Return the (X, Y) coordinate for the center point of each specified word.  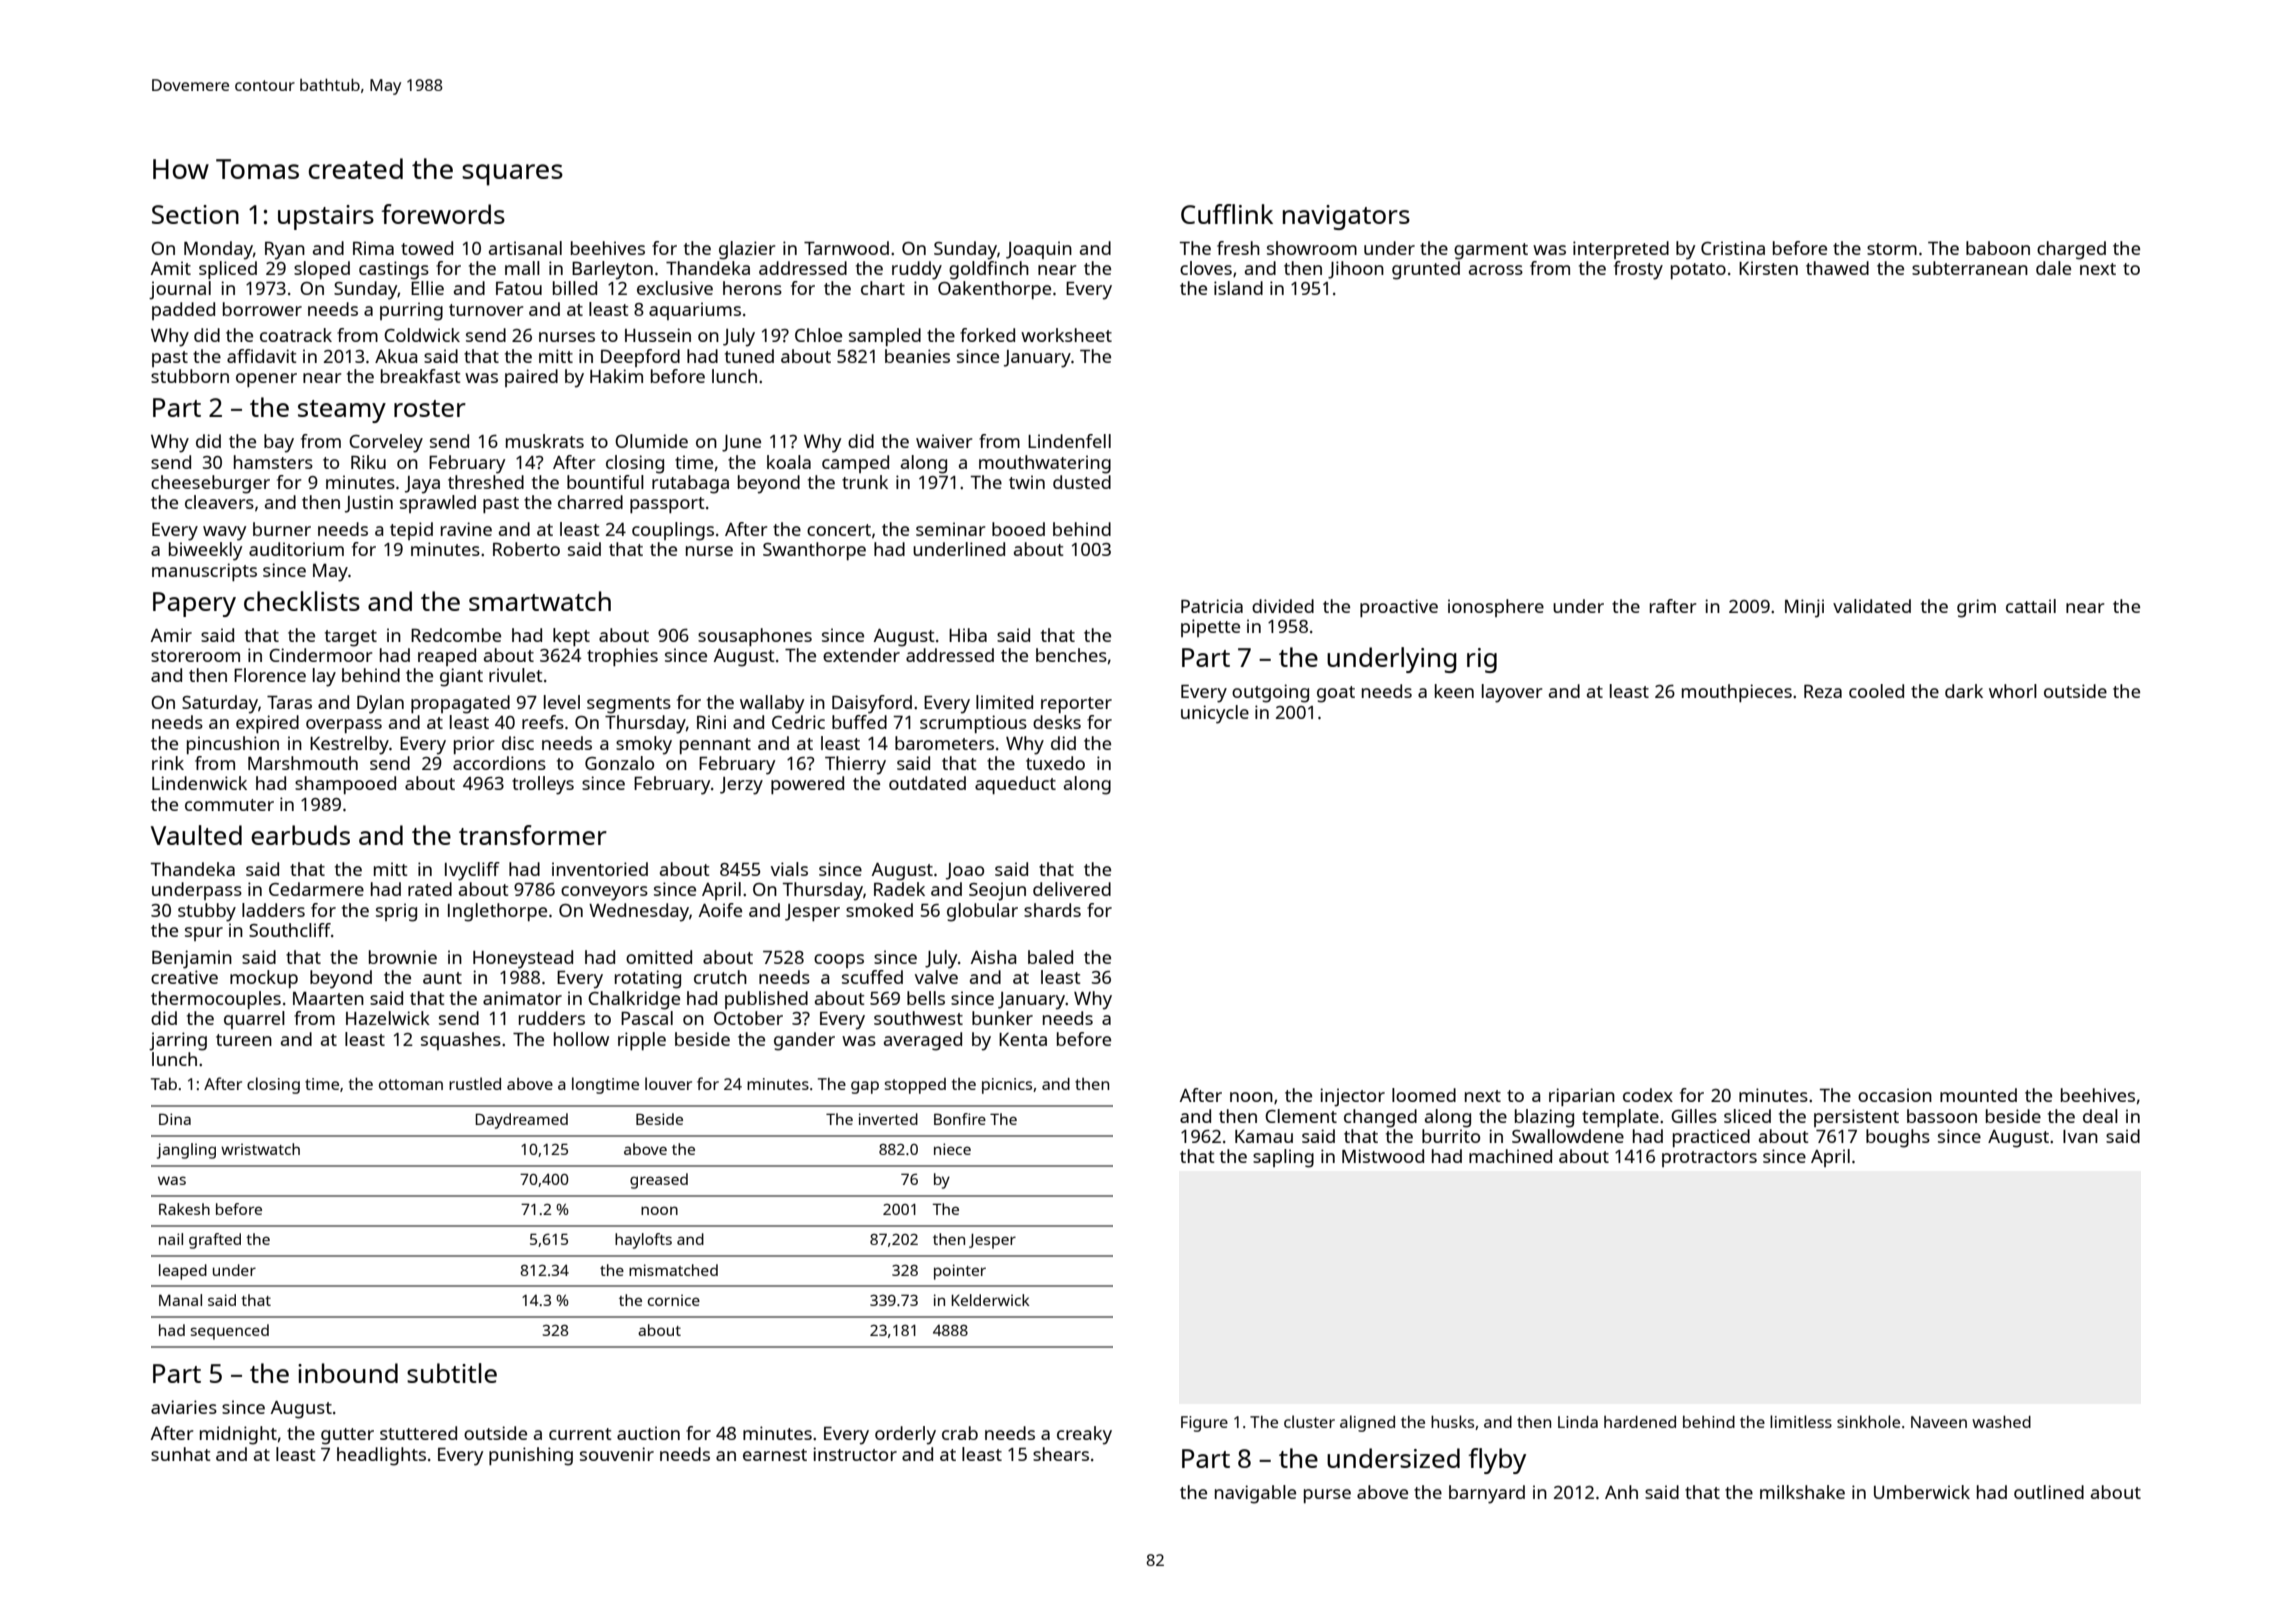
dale (2053, 268)
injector (1352, 1097)
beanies (917, 356)
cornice (674, 1300)
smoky (644, 745)
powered (807, 785)
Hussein (658, 335)
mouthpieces (1737, 693)
